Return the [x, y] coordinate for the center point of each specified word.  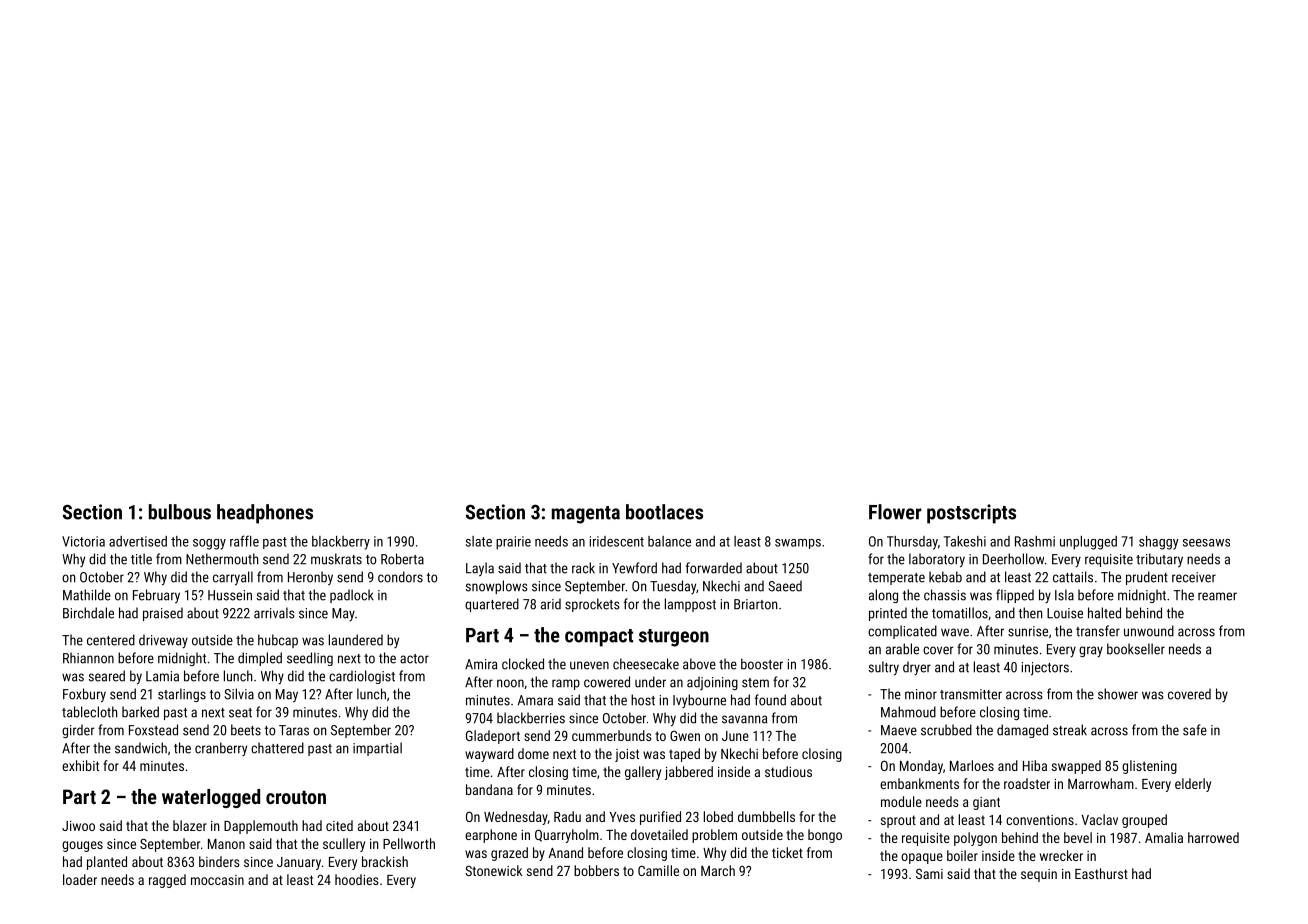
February [156, 596]
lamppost [690, 605]
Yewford [634, 568]
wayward [489, 755]
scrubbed [946, 730]
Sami [929, 874]
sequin [1039, 875]
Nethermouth [222, 559]
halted [1104, 613]
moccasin [217, 880]
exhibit [80, 765]
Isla [1064, 595]
